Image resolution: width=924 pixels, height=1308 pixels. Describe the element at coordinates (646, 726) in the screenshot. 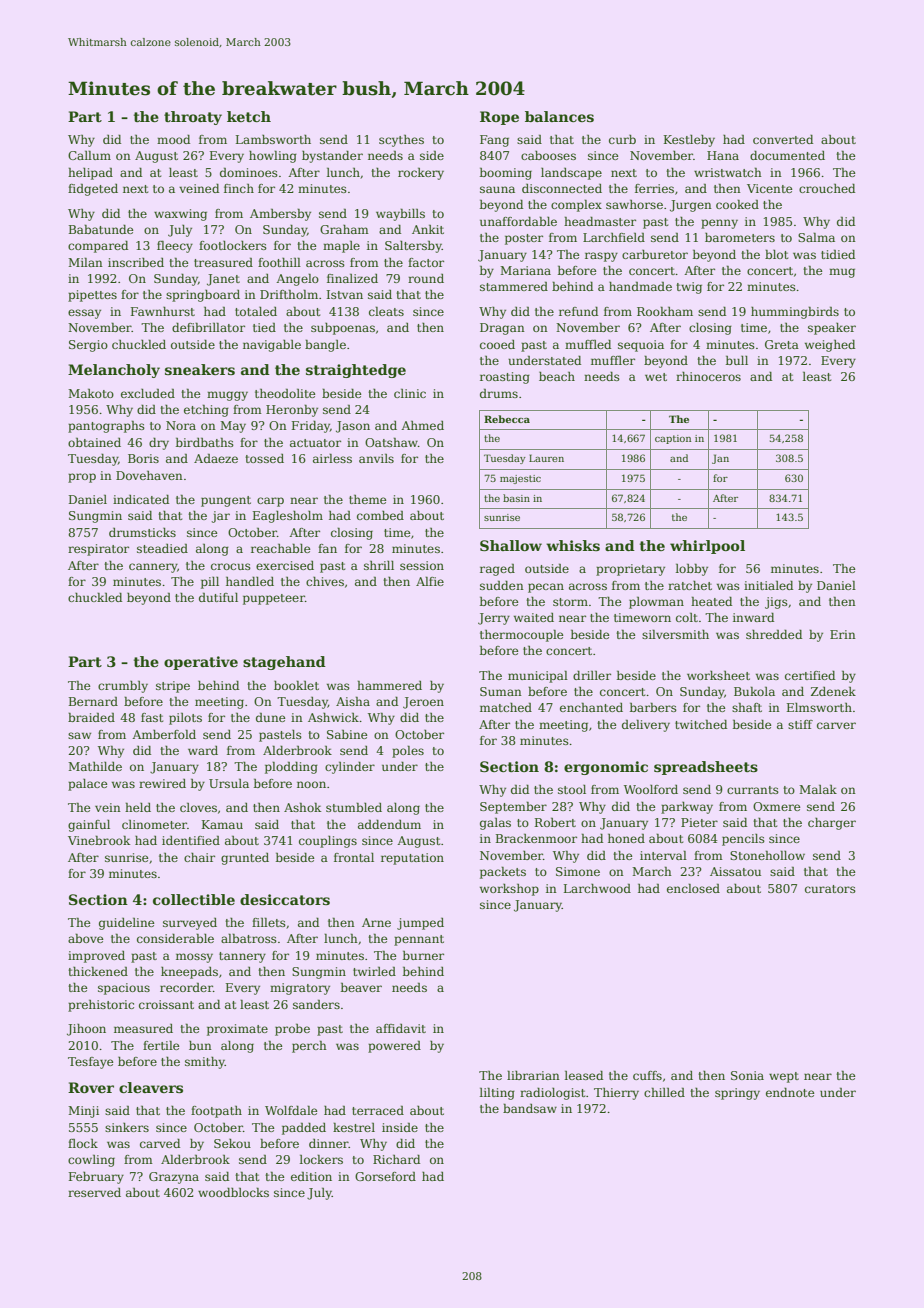

I see `delivery` at that location.
